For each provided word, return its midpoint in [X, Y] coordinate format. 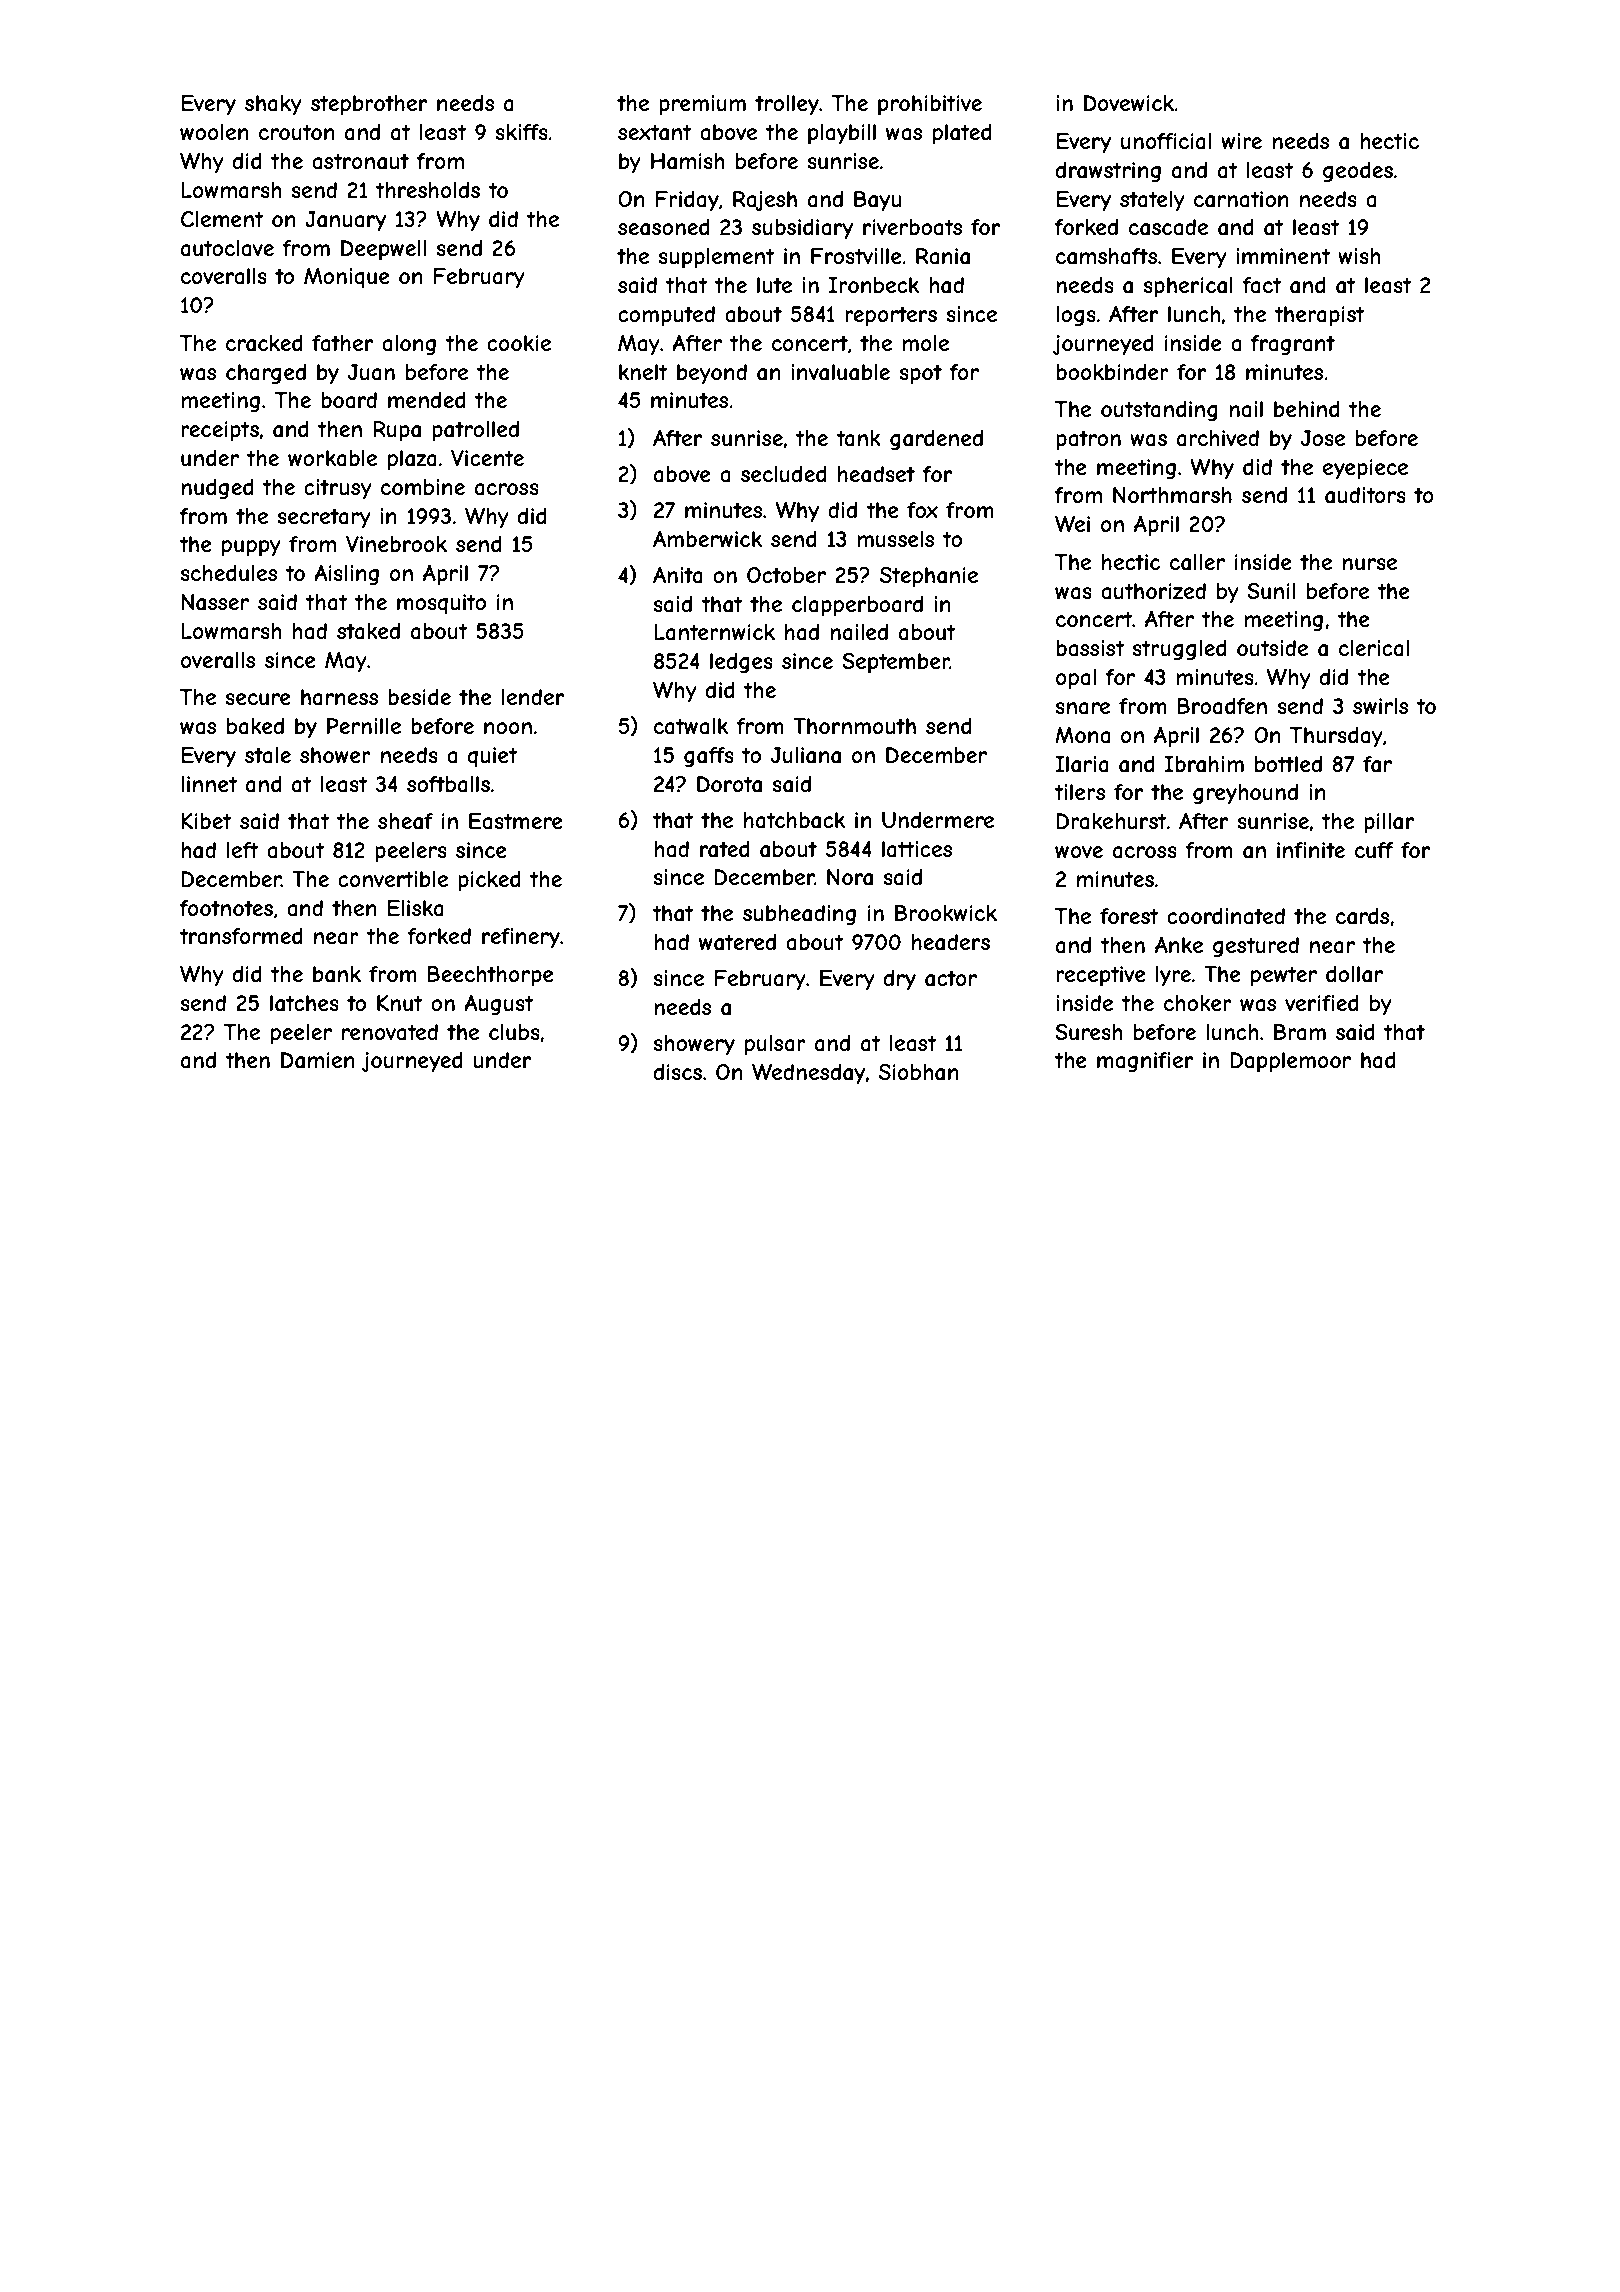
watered [737, 942]
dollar [1354, 974]
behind [1307, 409]
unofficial [1166, 141]
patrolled [475, 431]
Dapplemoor [1290, 1062]
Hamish [687, 161]
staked [368, 631]
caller [1197, 562]
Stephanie [929, 577]
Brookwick [946, 913]
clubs [514, 1032]
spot [920, 374]
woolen [214, 132]
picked [489, 881]
